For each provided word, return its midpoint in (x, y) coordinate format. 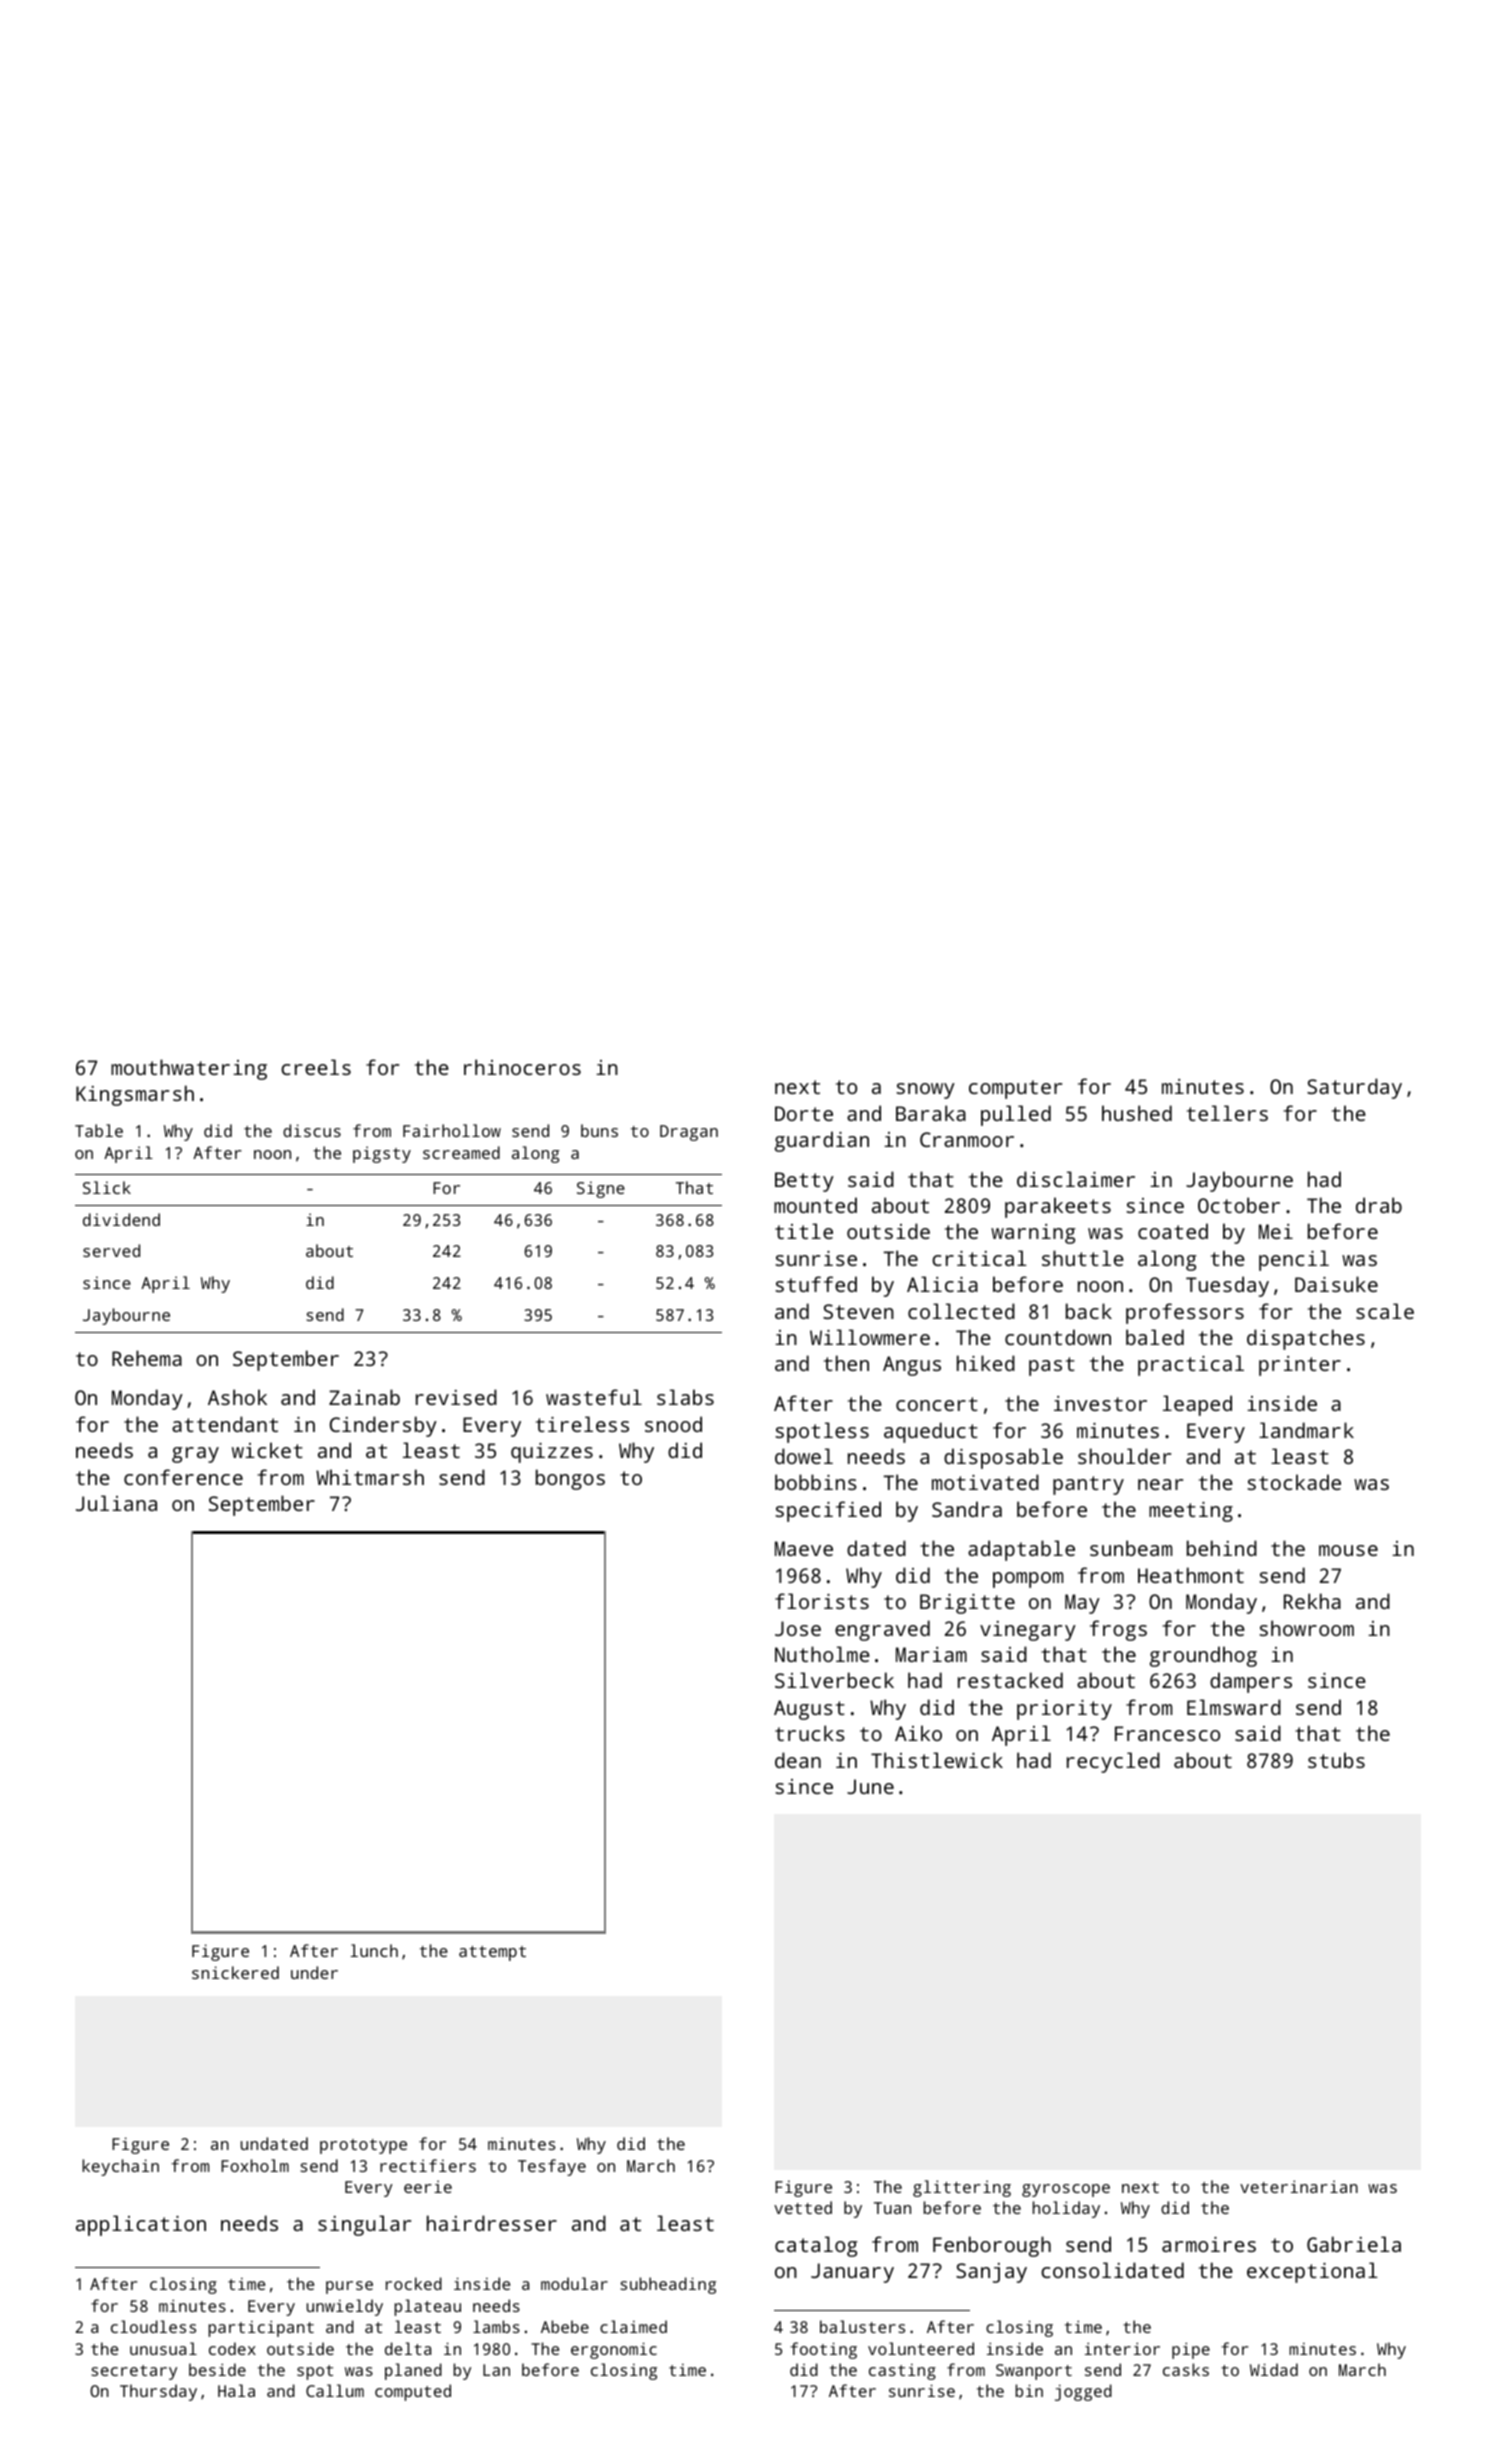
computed (413, 2392)
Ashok (237, 1397)
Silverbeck (834, 1680)
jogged (1083, 2392)
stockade (1294, 1482)
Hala (236, 2390)
